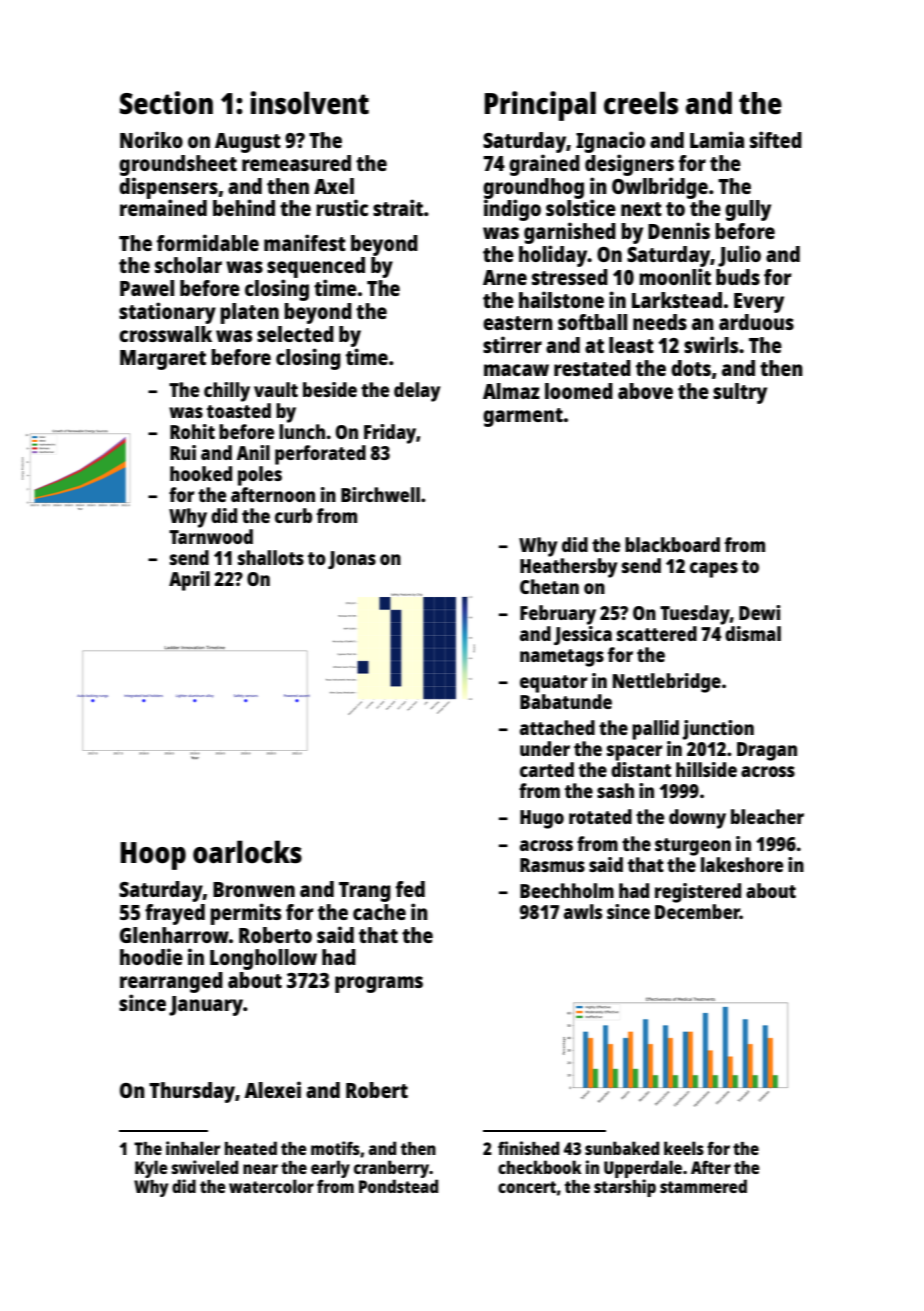 This screenshot has width=924, height=1311. I want to click on Hoop, so click(153, 856).
